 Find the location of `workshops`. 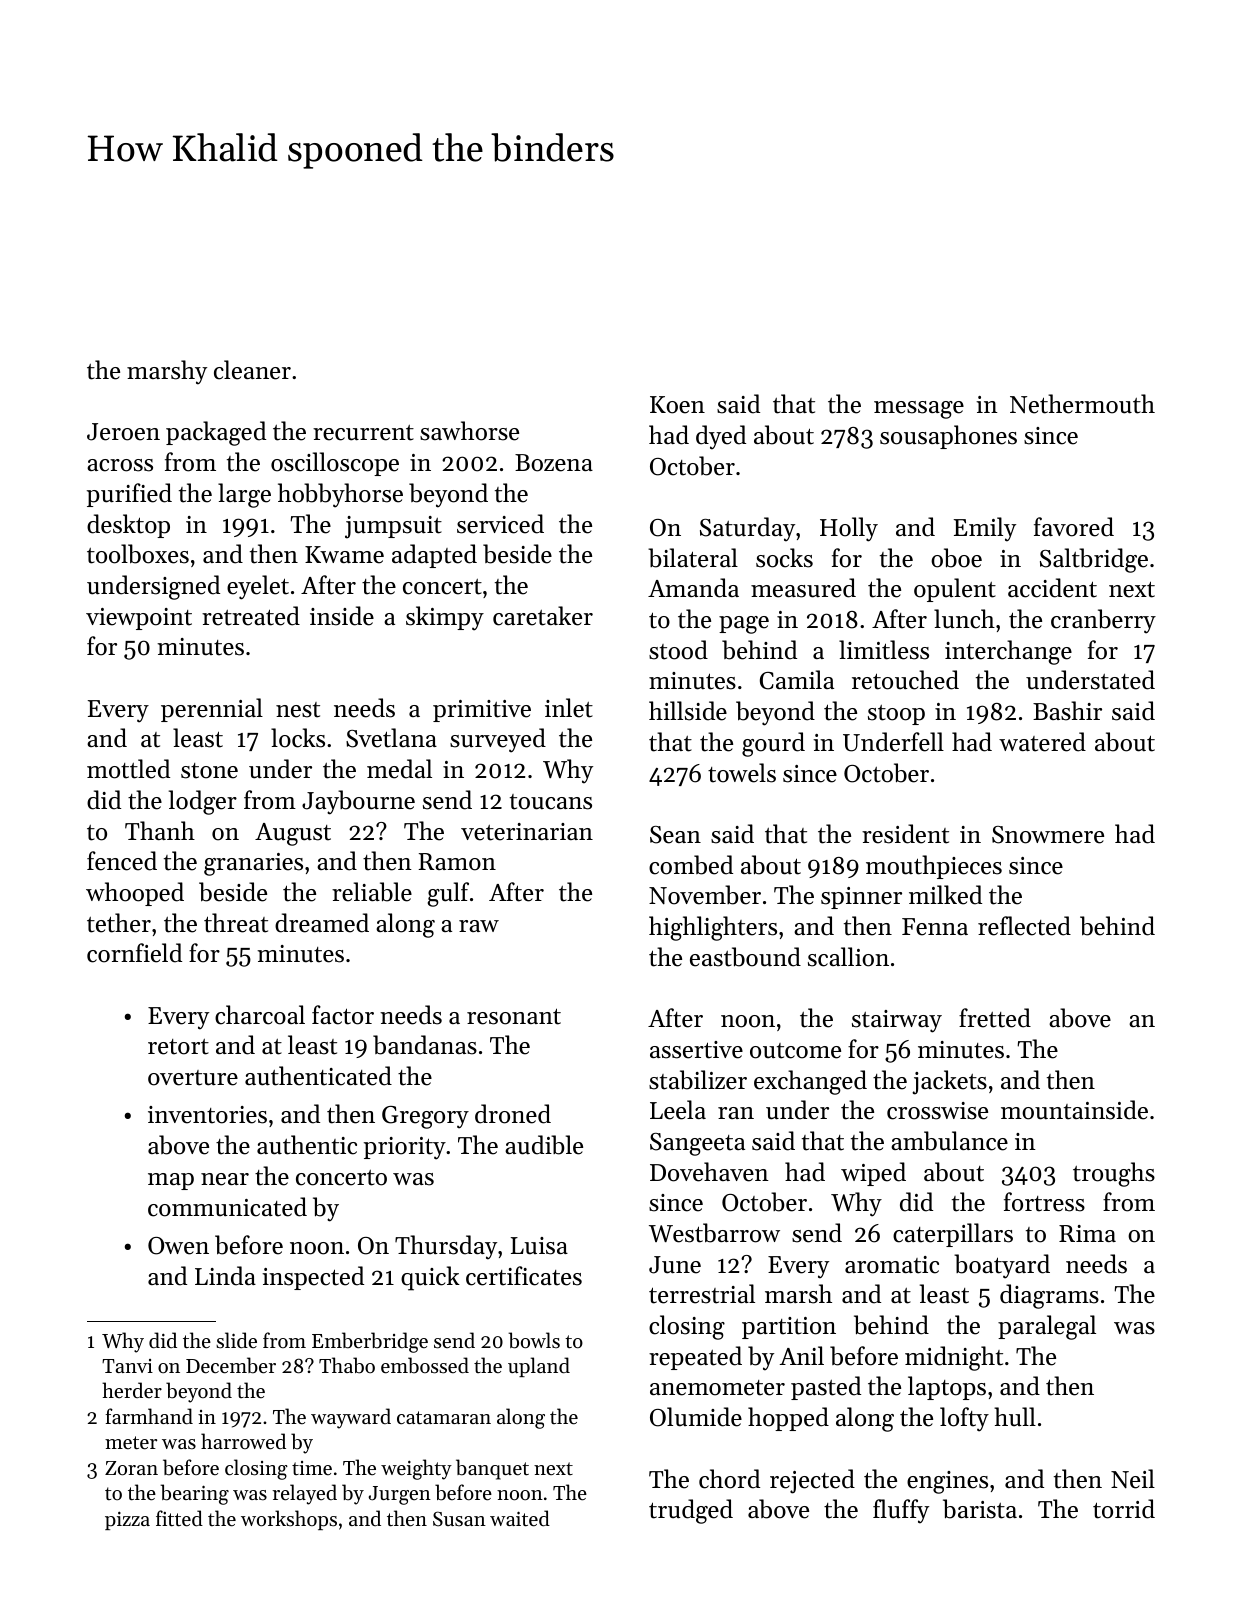

workshops is located at coordinates (289, 1520).
